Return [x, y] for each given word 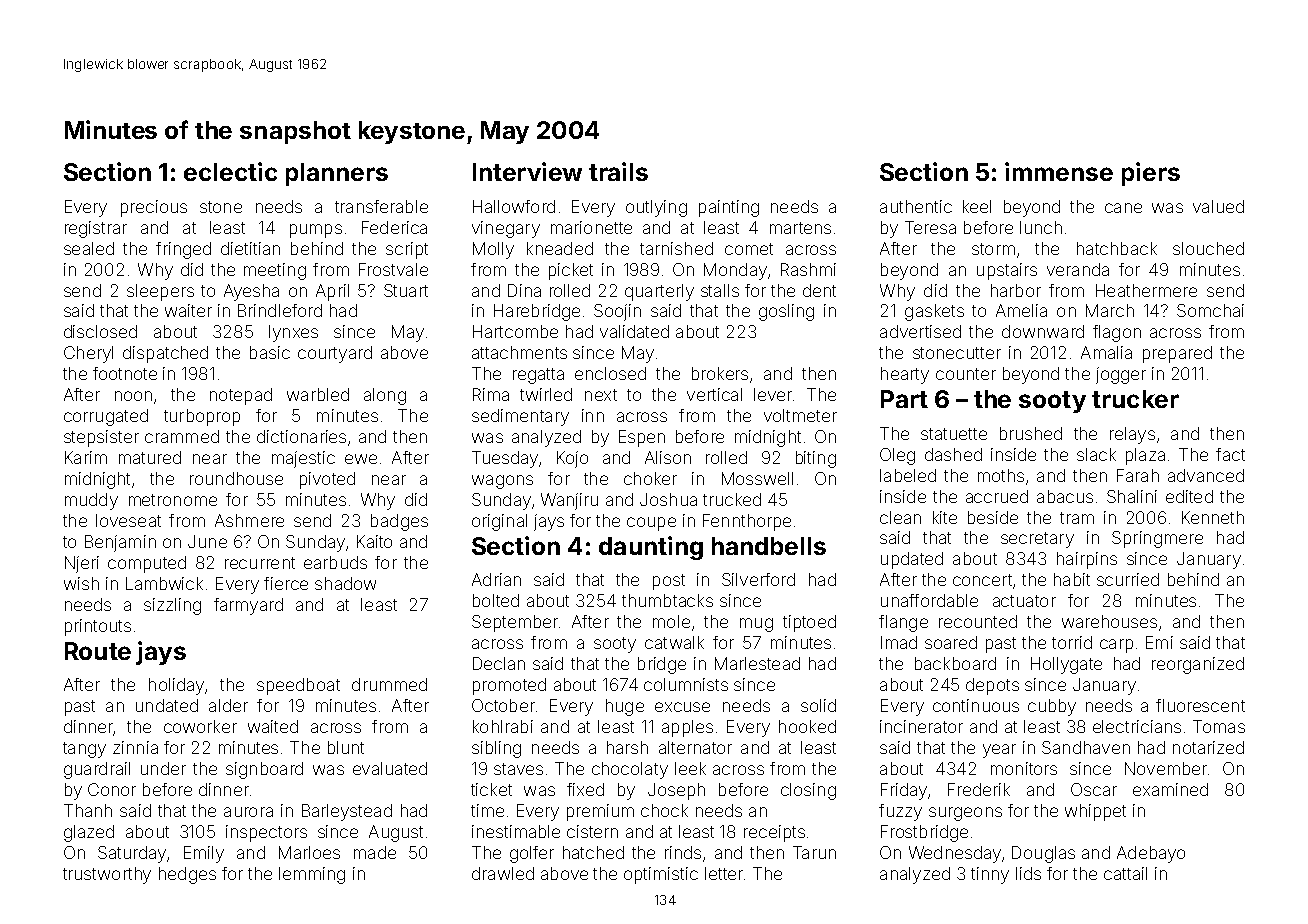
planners [337, 174]
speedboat [298, 686]
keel [977, 206]
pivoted [327, 480]
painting [729, 208]
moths [1001, 475]
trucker [1135, 399]
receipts [774, 833]
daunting [651, 548]
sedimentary [520, 417]
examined [1170, 789]
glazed [89, 833]
